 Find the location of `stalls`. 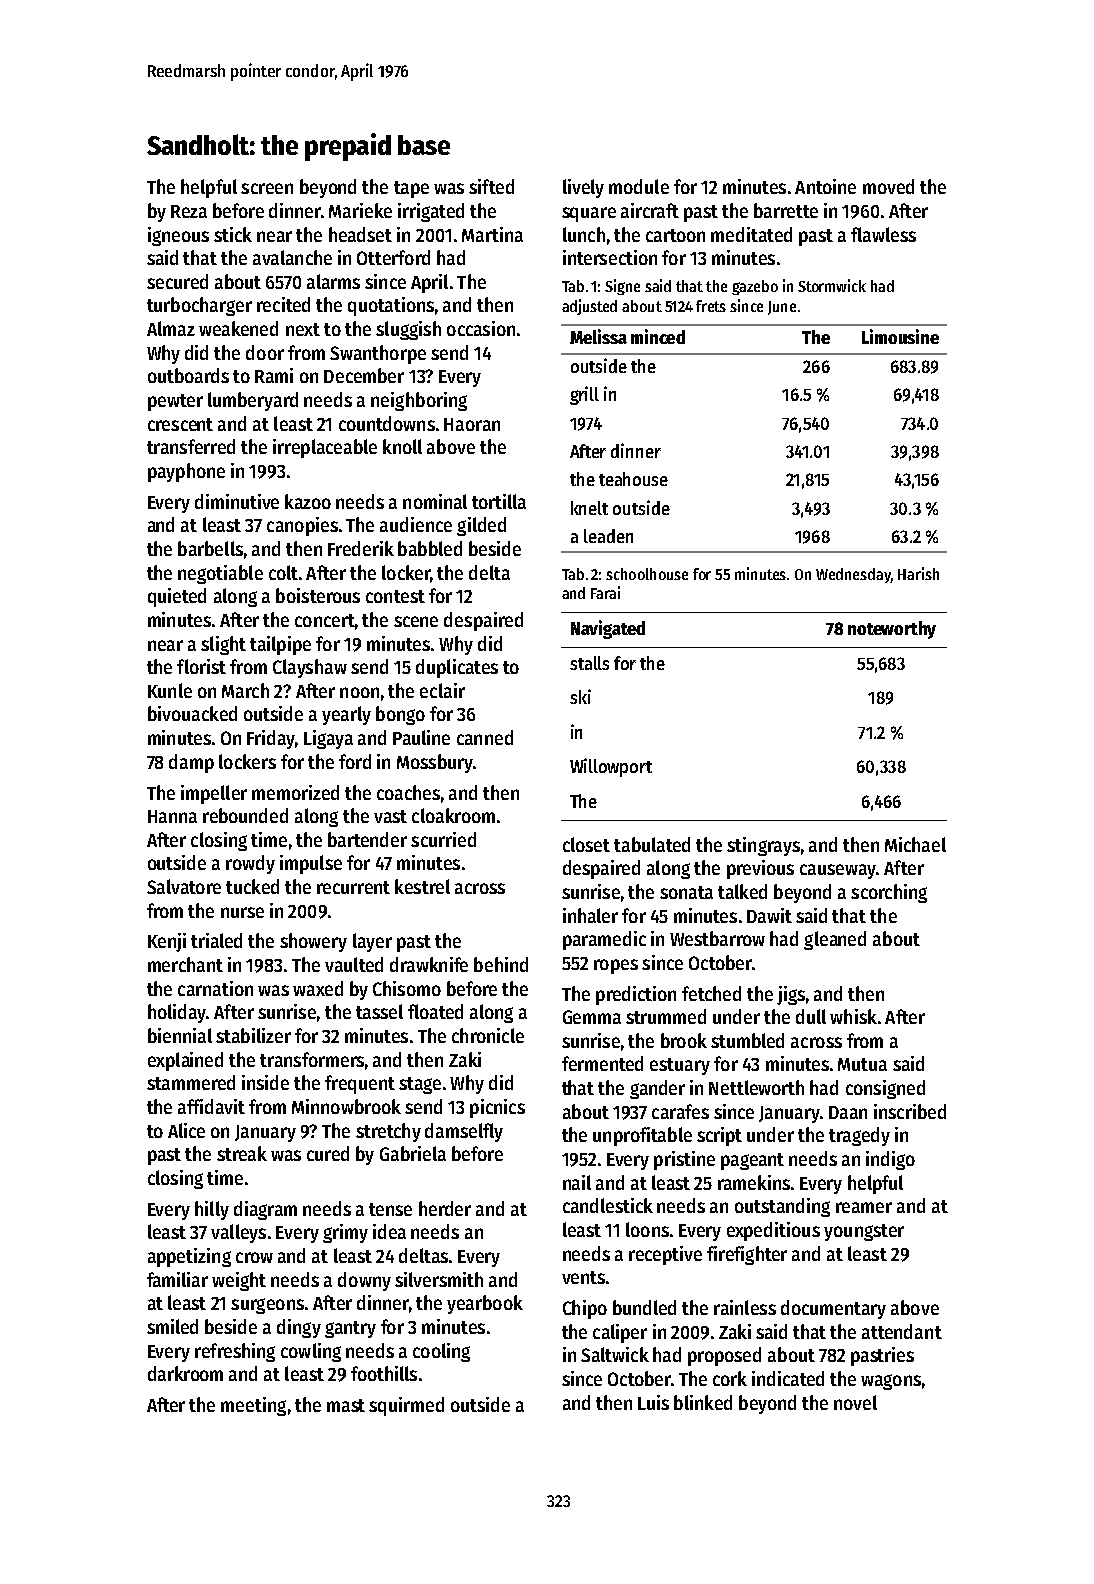

stalls is located at coordinates (589, 663).
